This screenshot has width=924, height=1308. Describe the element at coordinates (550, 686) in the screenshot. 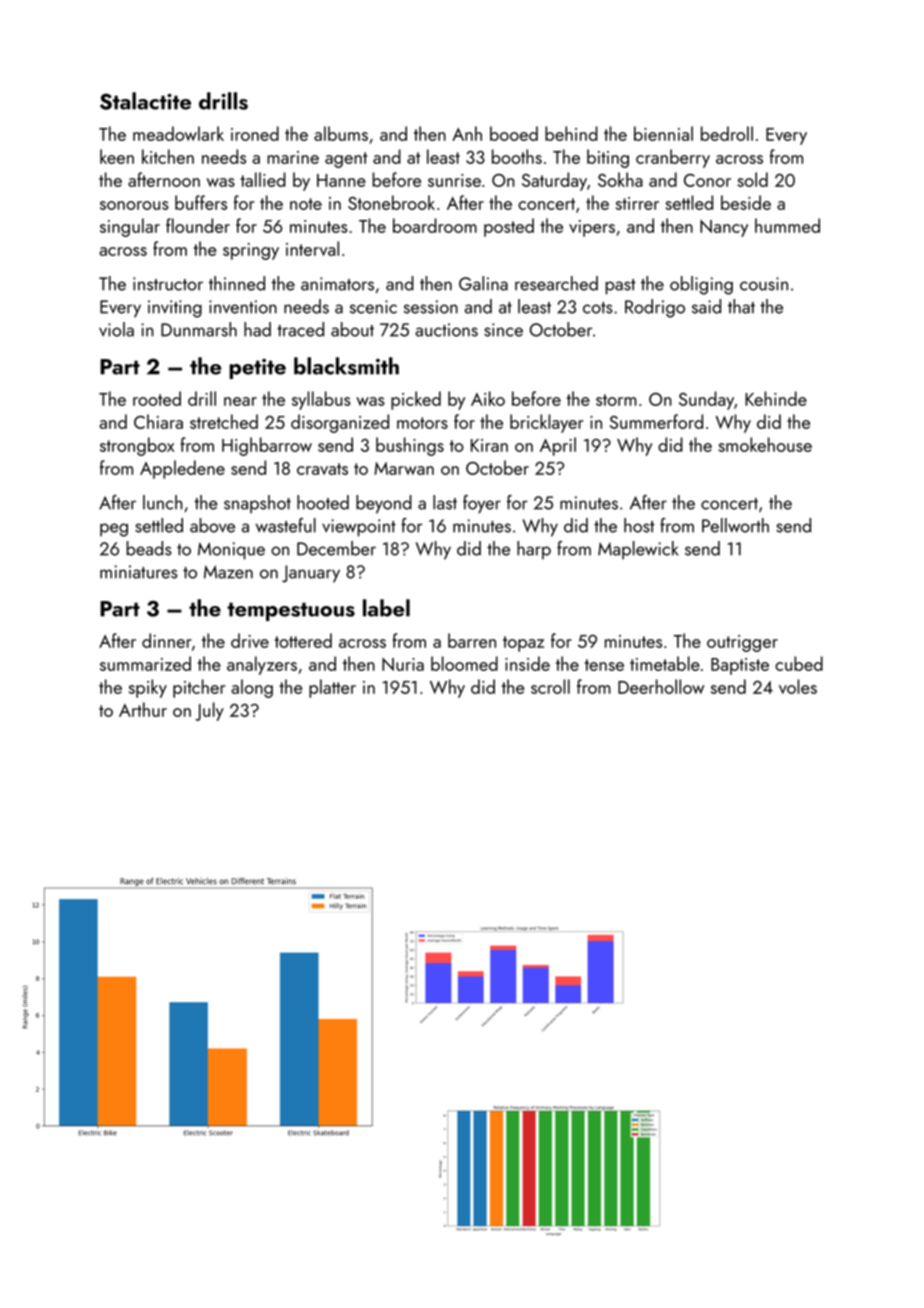

I see `scroll` at that location.
